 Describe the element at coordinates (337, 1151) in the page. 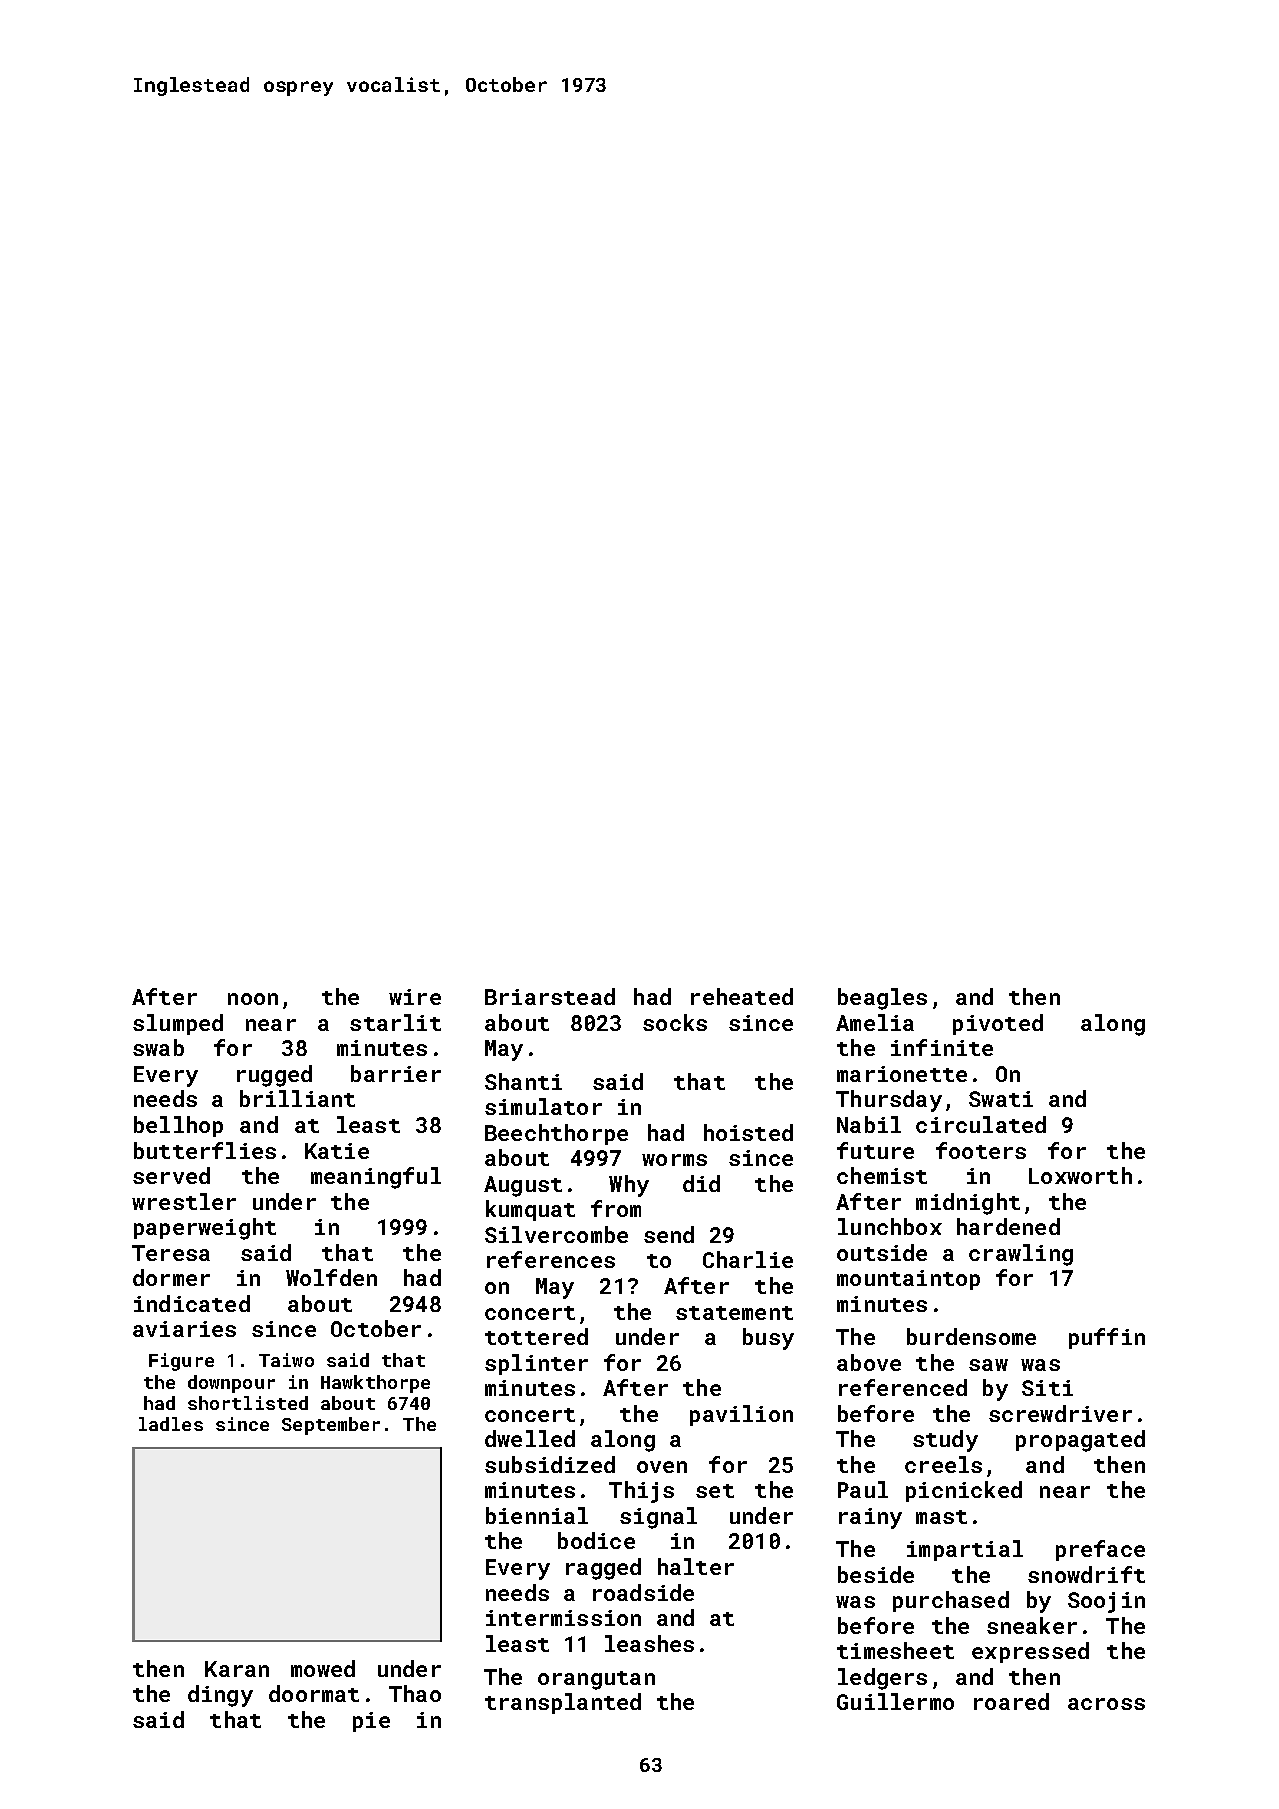

I see `Katie` at that location.
